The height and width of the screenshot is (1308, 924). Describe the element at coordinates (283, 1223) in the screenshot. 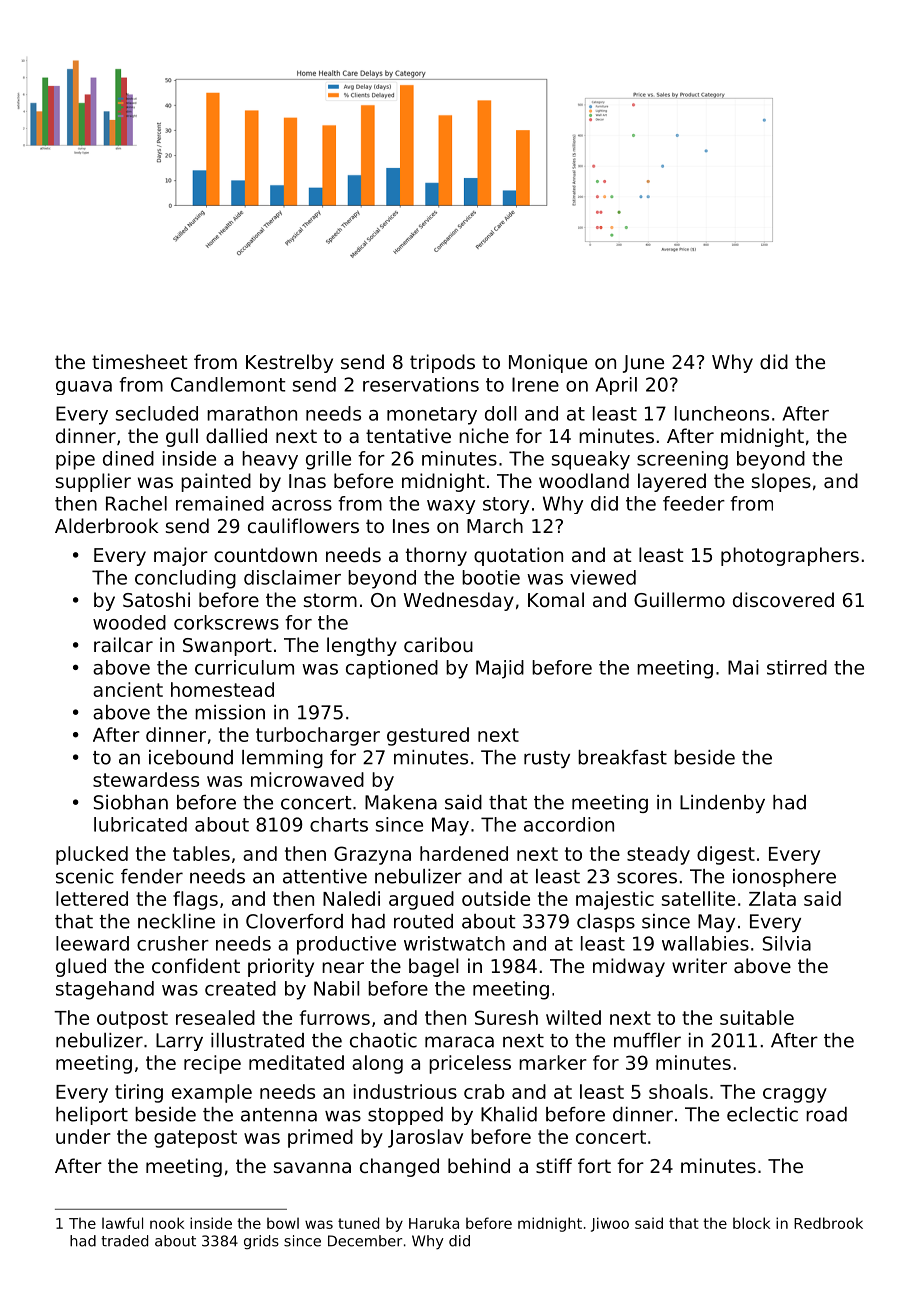

I see `bowl` at that location.
